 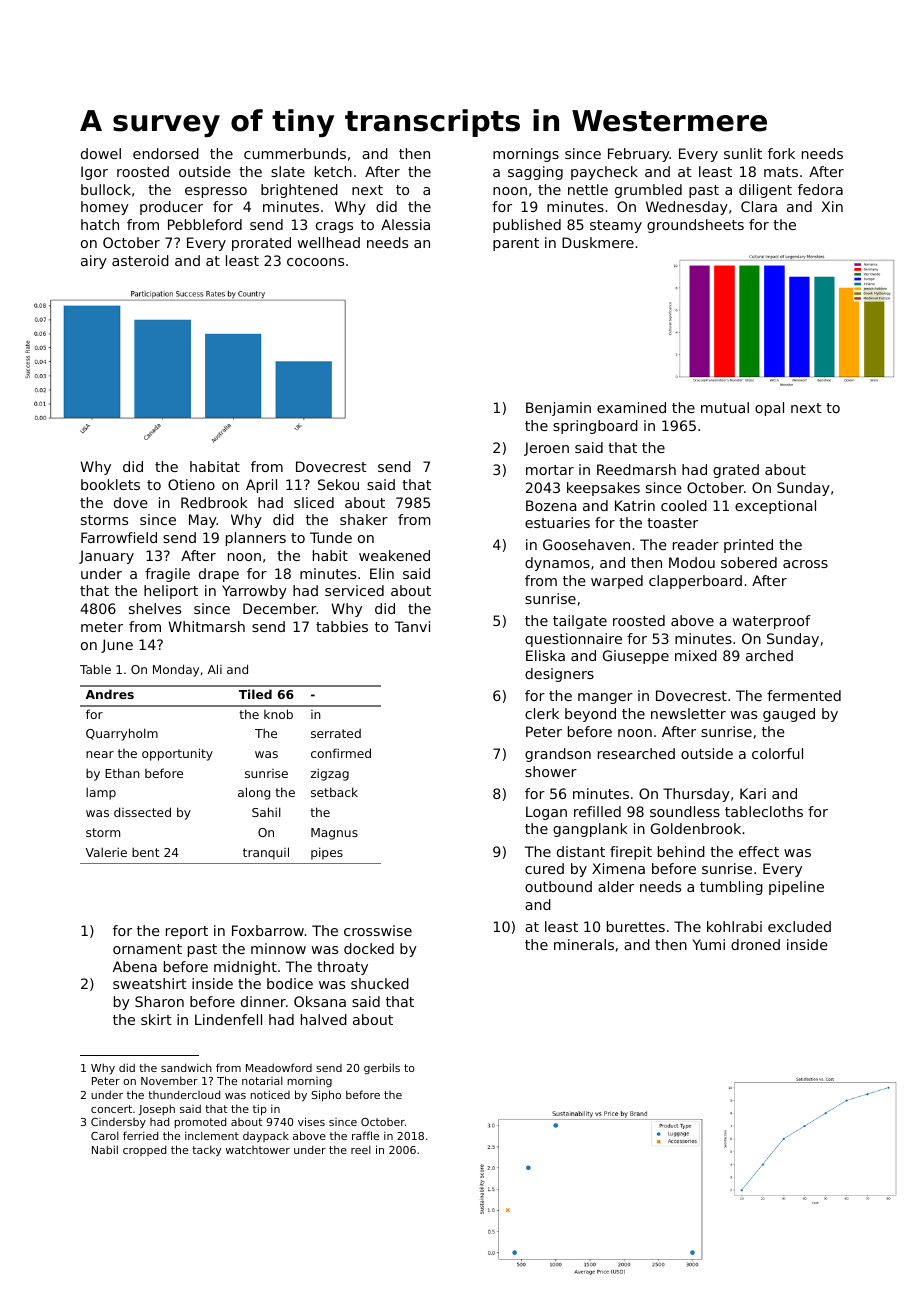 What do you see at coordinates (206, 626) in the document?
I see `Whitmarsh` at bounding box center [206, 626].
